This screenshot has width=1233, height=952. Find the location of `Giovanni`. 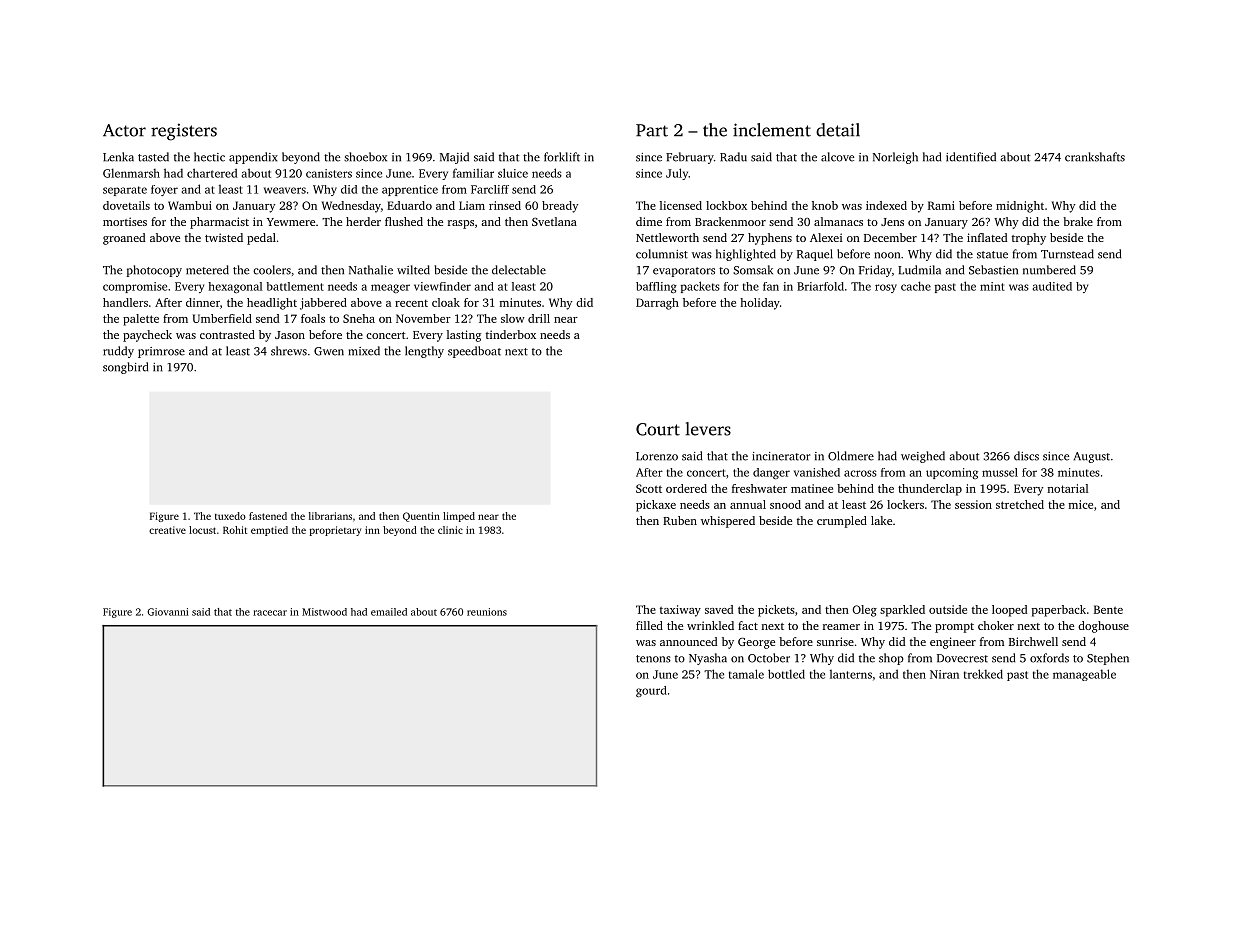

Giovanni is located at coordinates (167, 612).
